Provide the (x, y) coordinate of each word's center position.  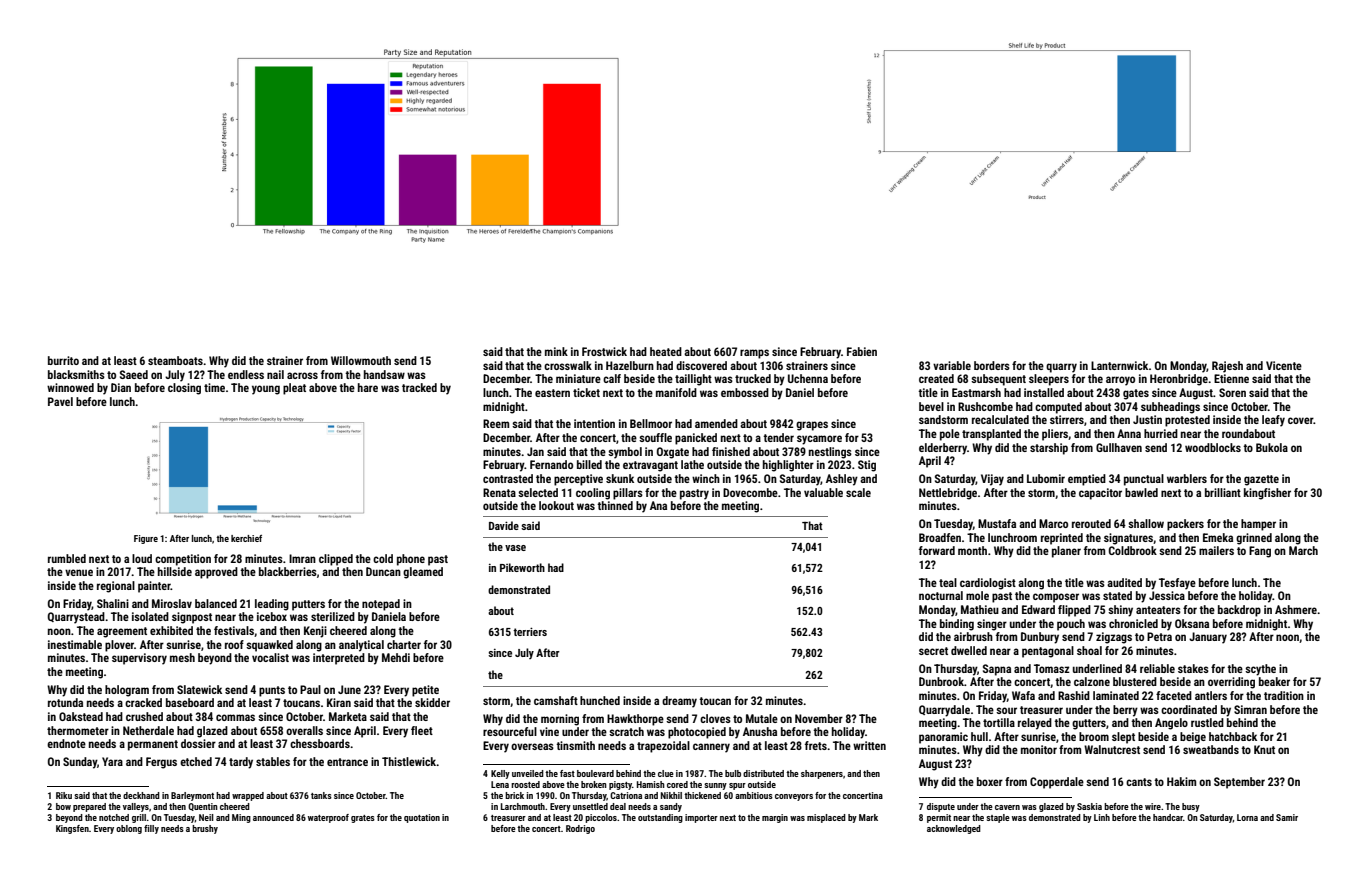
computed (1058, 408)
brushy (205, 829)
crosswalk (568, 365)
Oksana (1192, 623)
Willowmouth (361, 360)
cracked (143, 702)
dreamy (679, 702)
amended (716, 423)
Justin (1147, 419)
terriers (530, 631)
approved (216, 573)
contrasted (508, 478)
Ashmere (1296, 609)
